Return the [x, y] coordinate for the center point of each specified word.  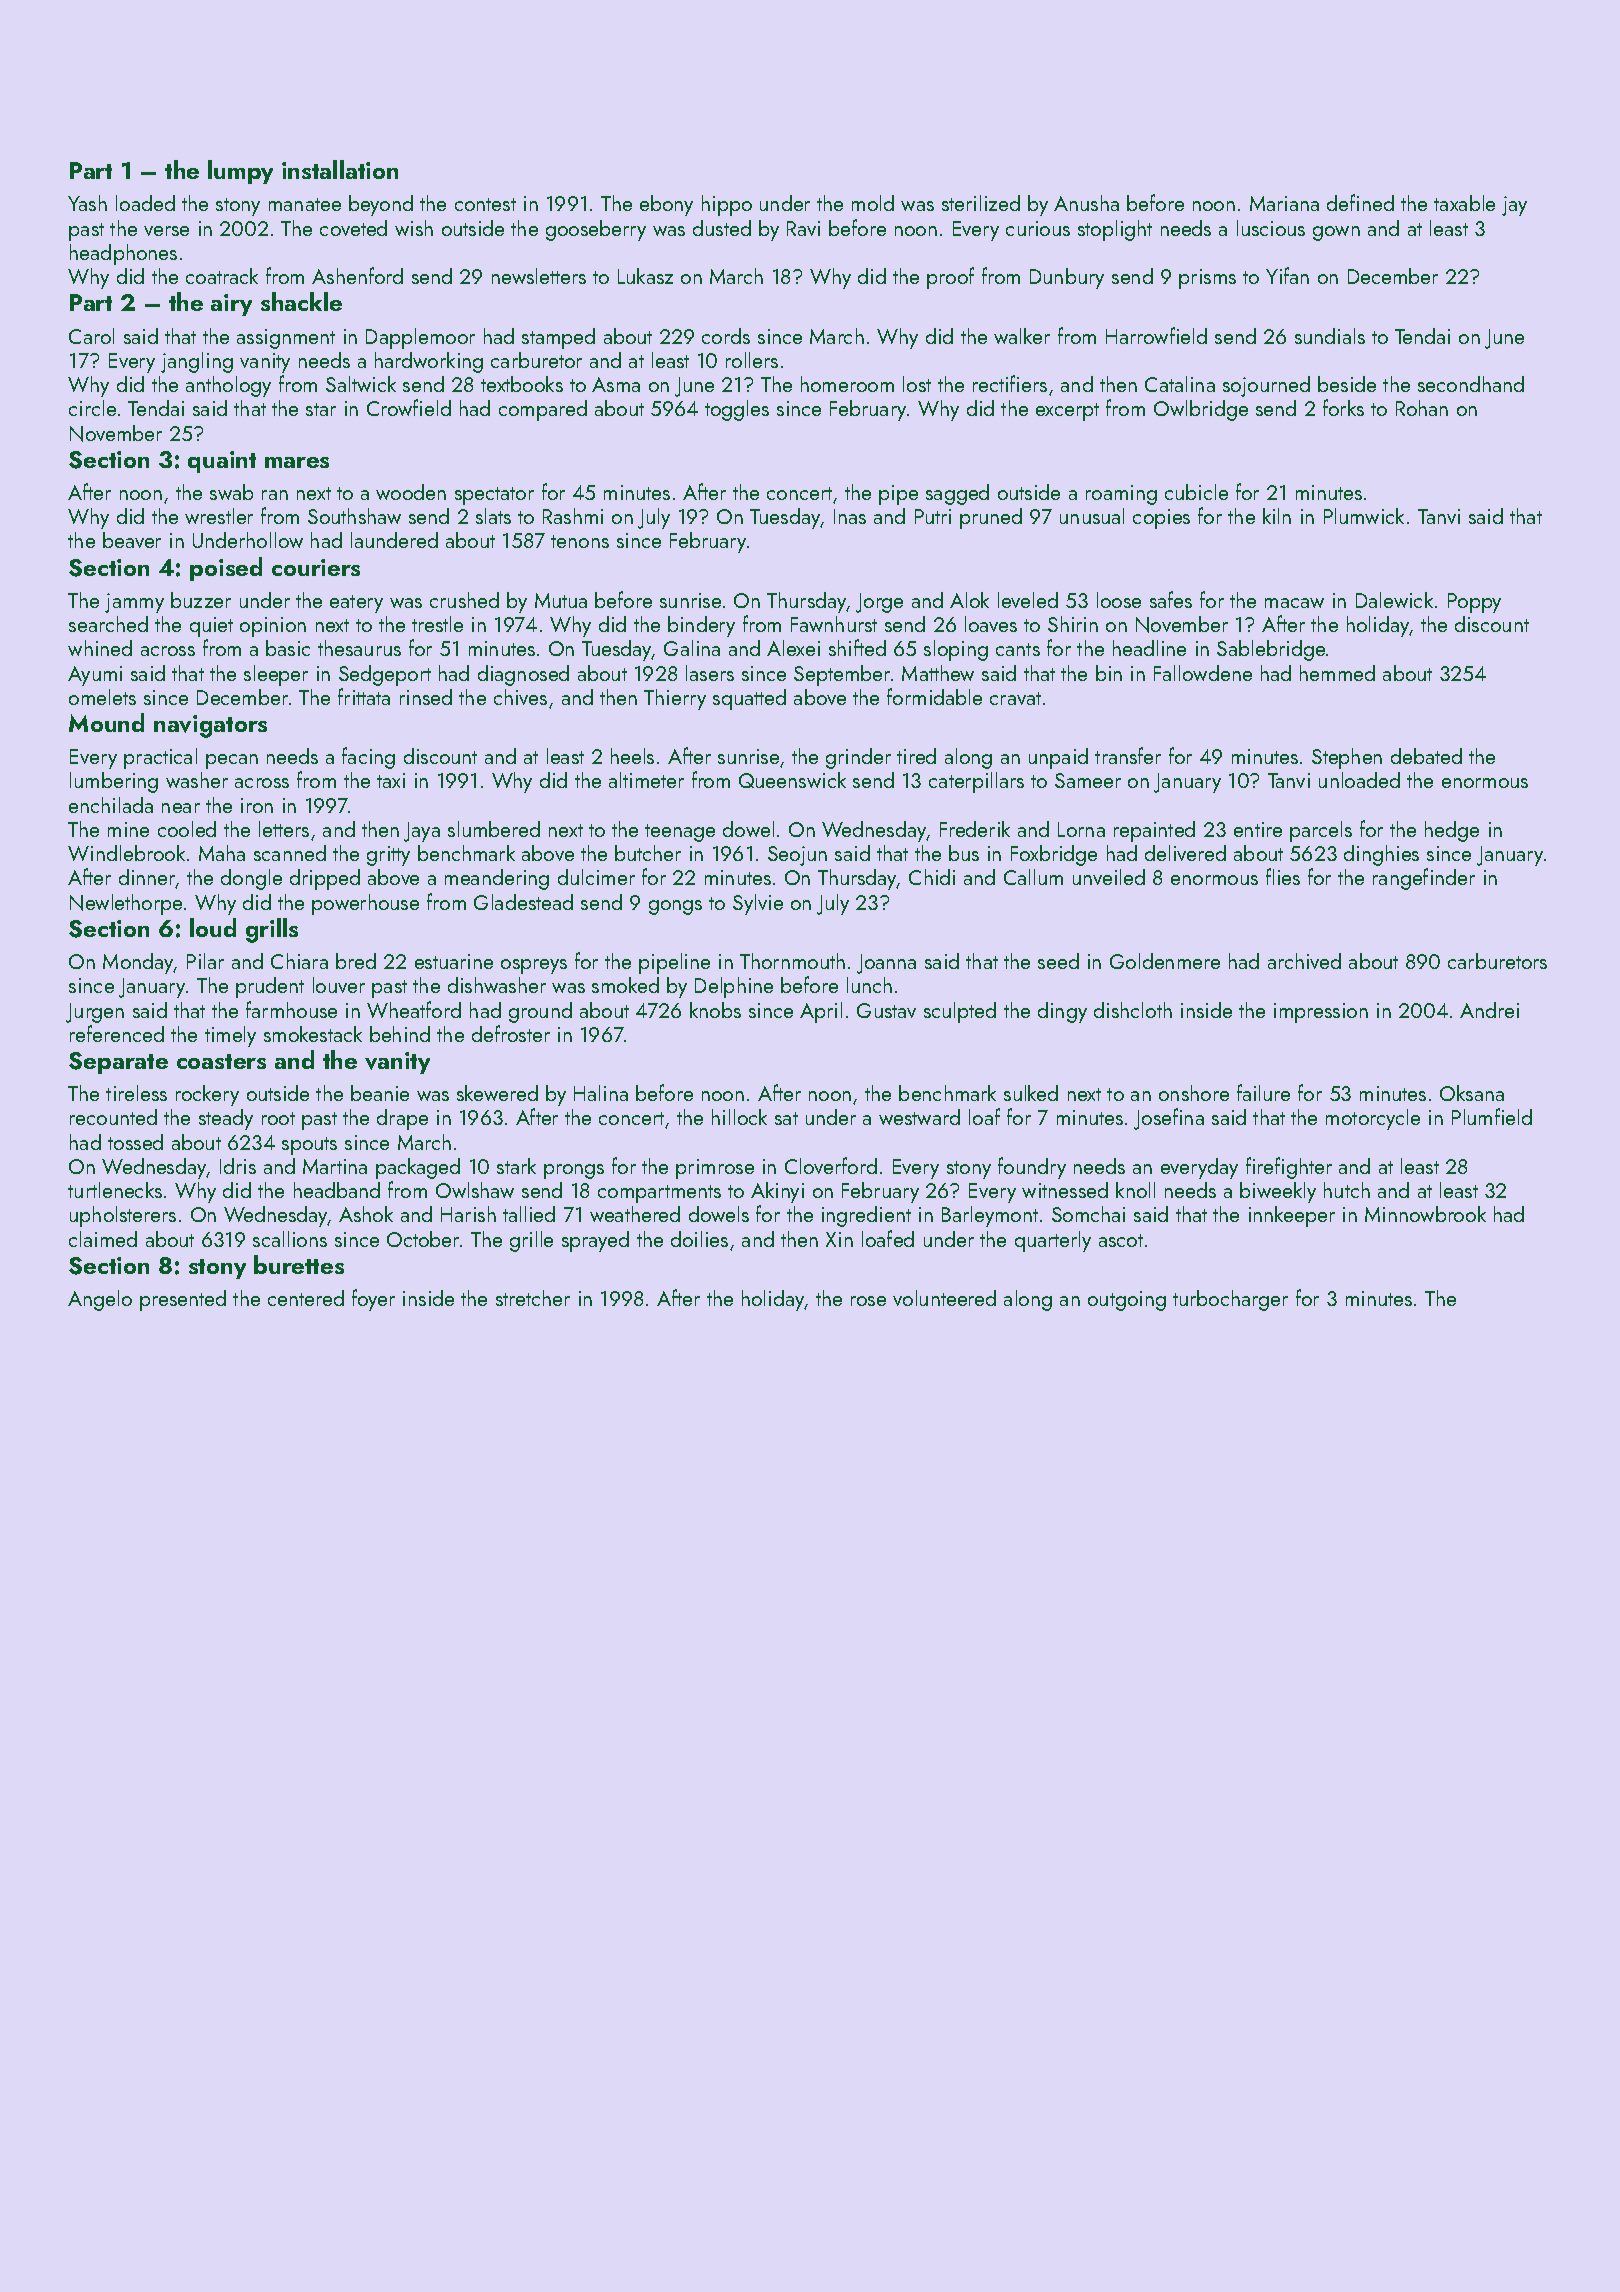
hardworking [429, 362]
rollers [752, 360]
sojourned [1266, 386]
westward [919, 1117]
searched [108, 624]
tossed [135, 1142]
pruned [991, 518]
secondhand [1471, 384]
